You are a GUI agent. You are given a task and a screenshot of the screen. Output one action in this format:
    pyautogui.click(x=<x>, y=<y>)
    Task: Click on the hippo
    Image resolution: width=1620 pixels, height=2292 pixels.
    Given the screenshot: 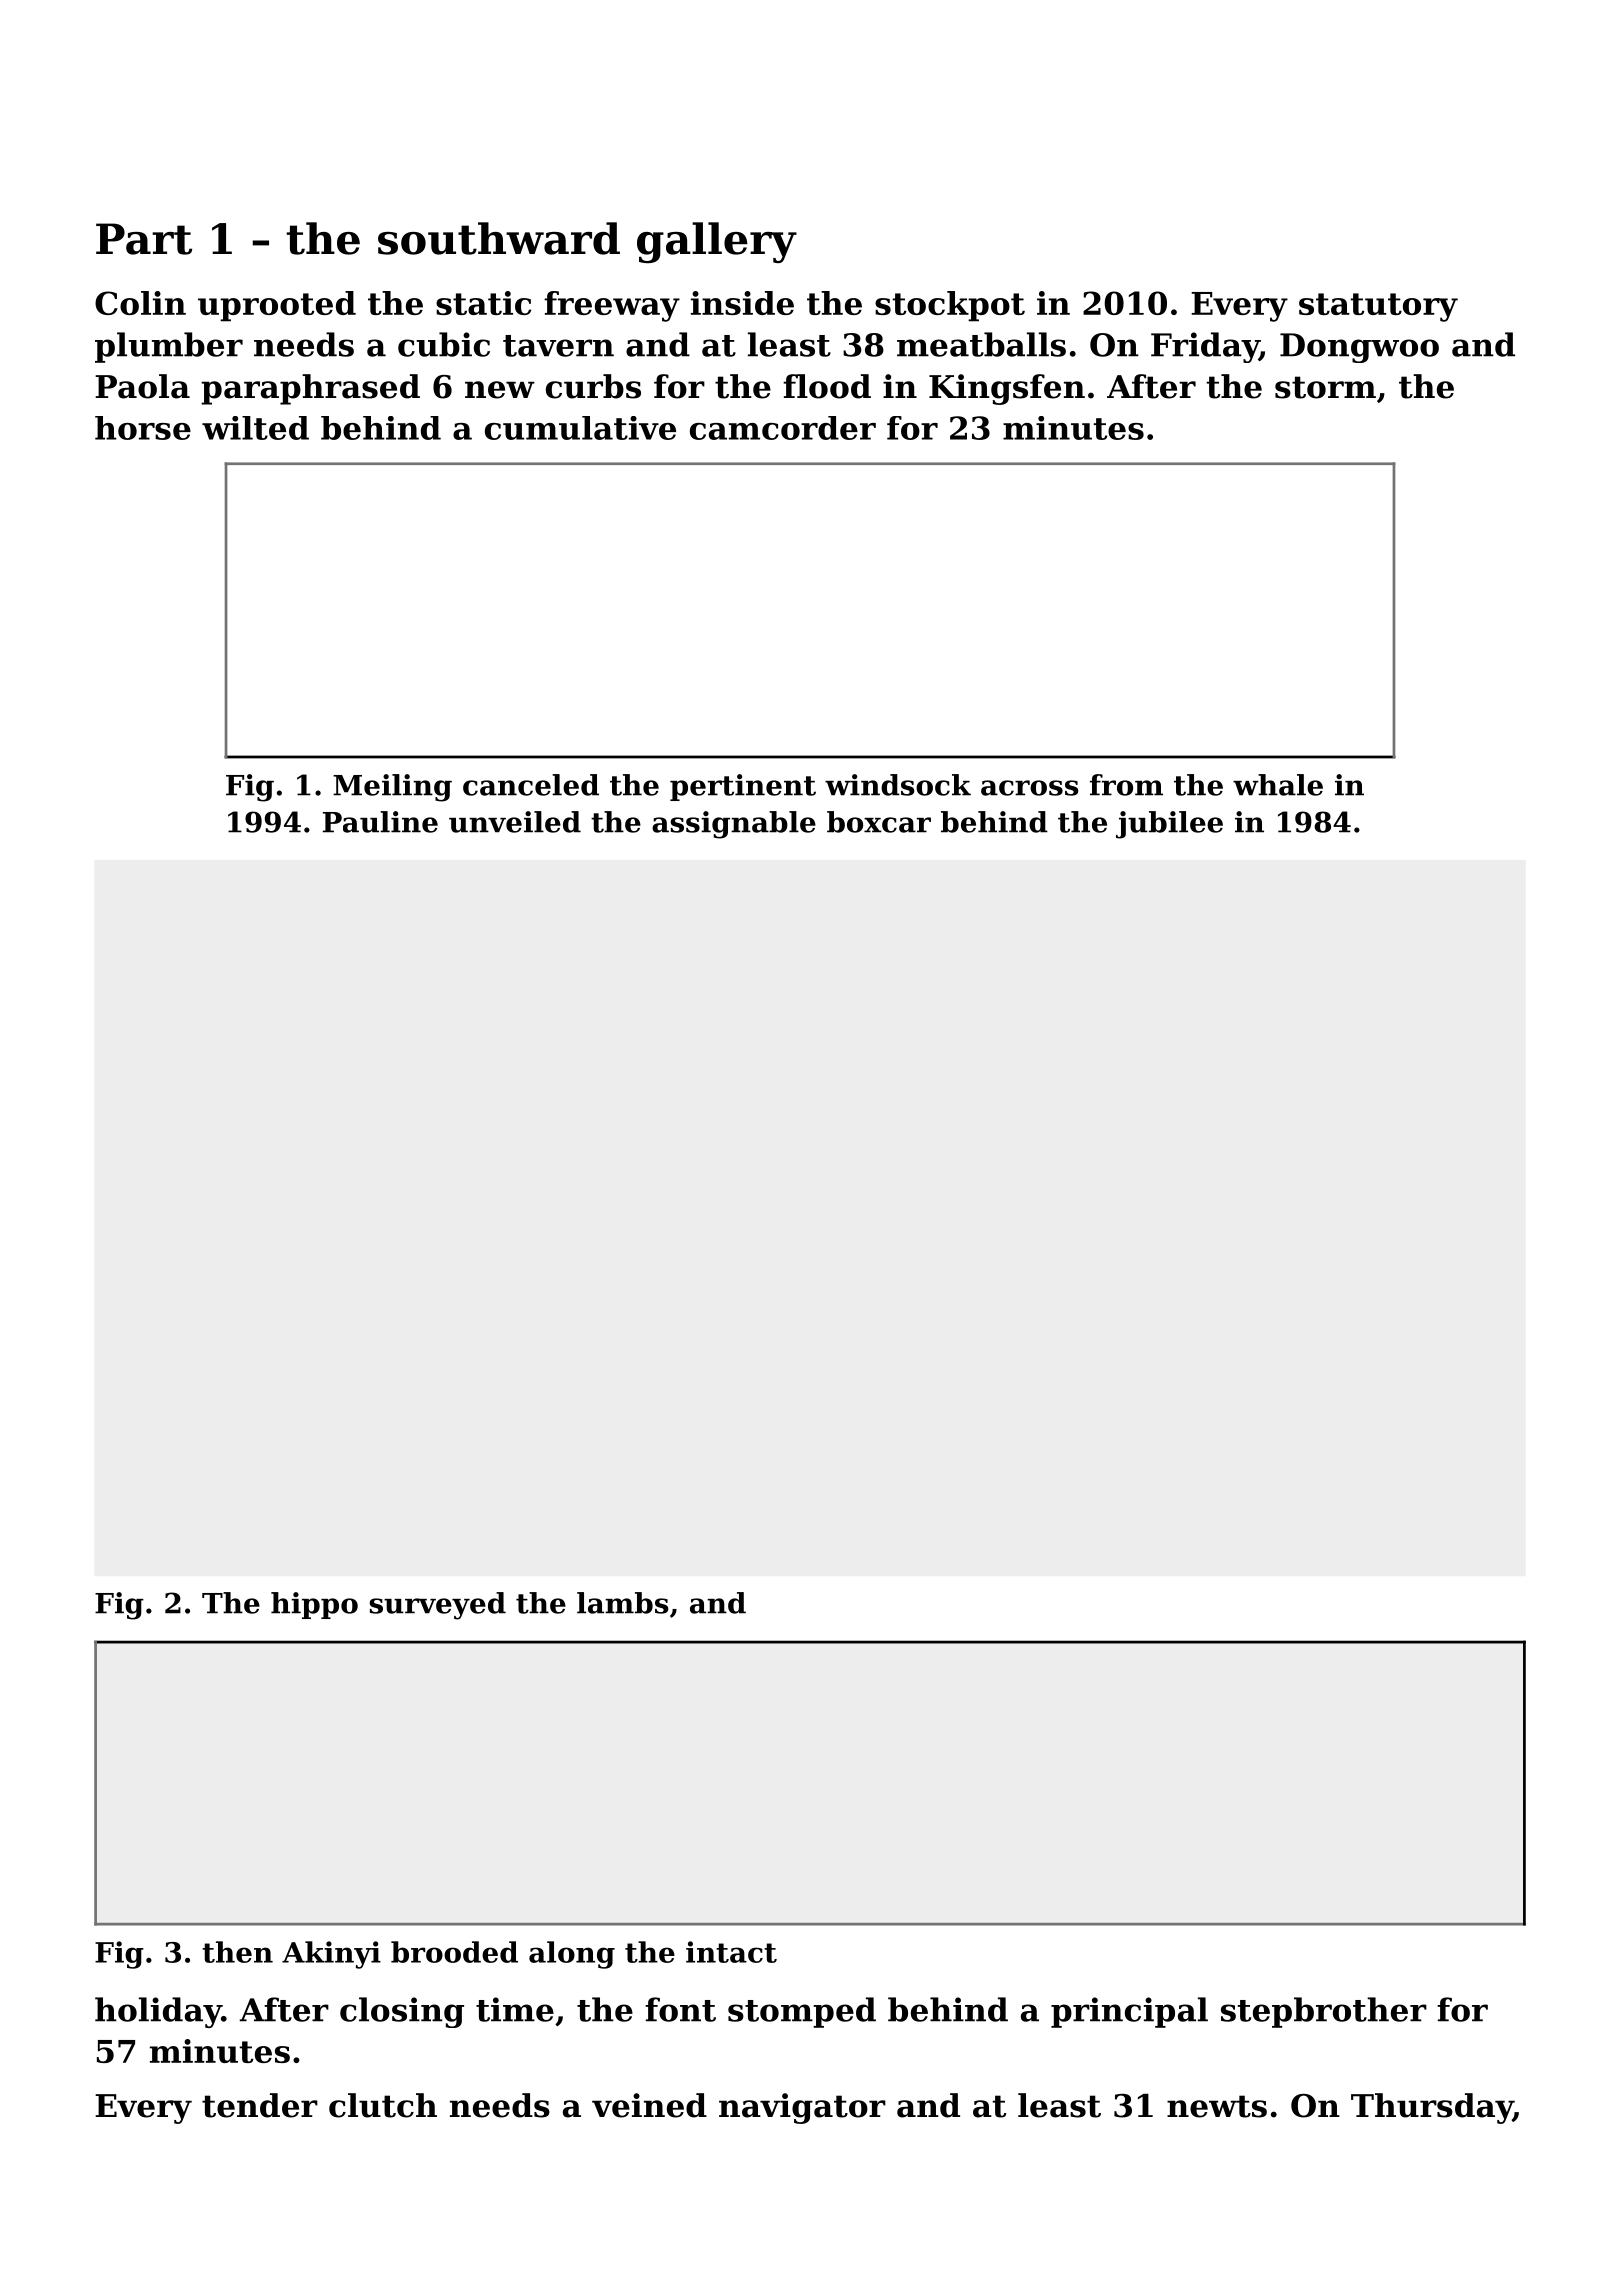 What is the action you would take?
    pyautogui.click(x=314, y=1605)
